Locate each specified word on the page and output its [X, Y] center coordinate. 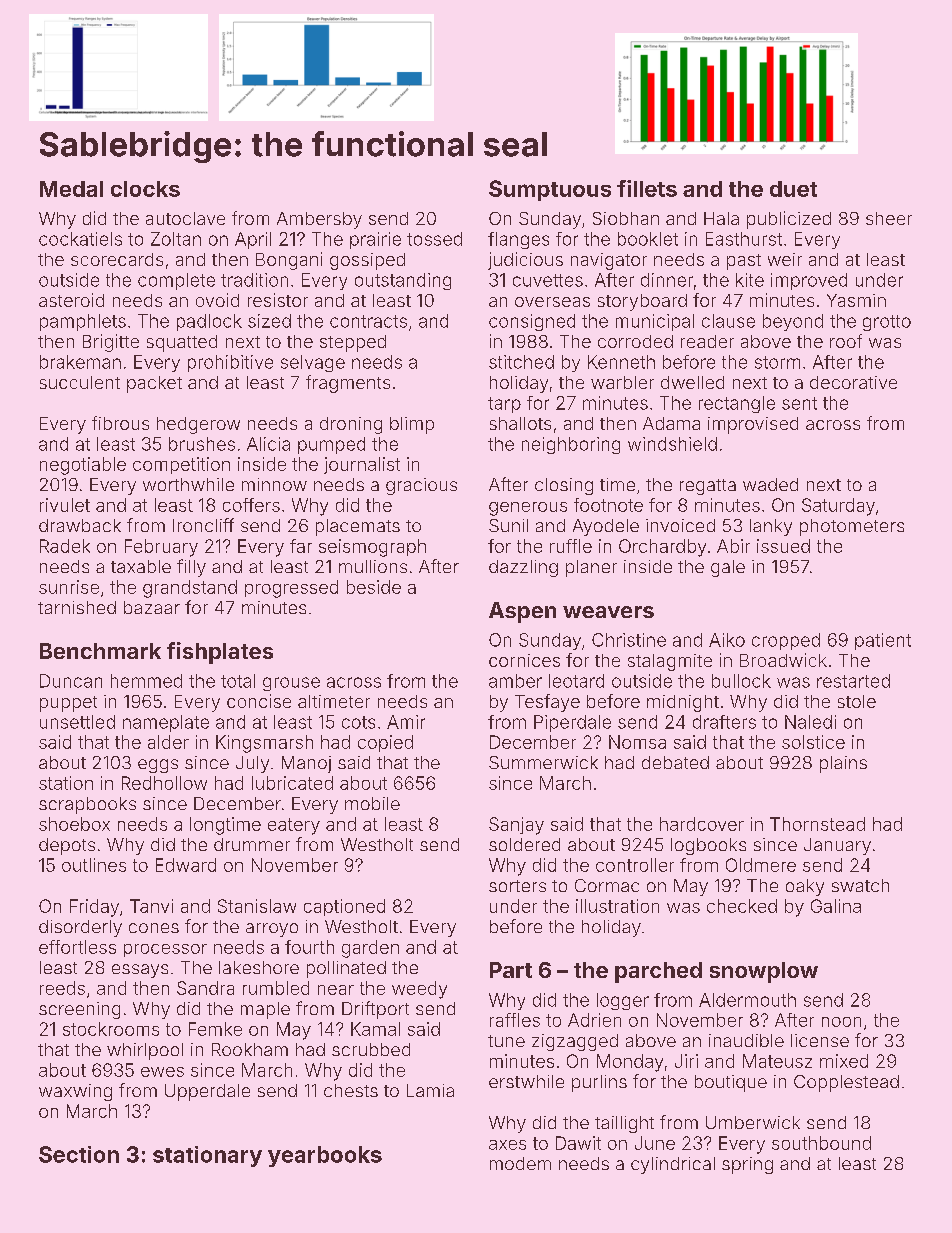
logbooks [708, 846]
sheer [889, 218]
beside [374, 587]
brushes [202, 444]
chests [351, 1090]
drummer [252, 844]
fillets [647, 188]
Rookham [250, 1049]
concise [259, 701]
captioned [344, 907]
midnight [683, 703]
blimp [412, 425]
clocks [145, 189]
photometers [852, 527]
